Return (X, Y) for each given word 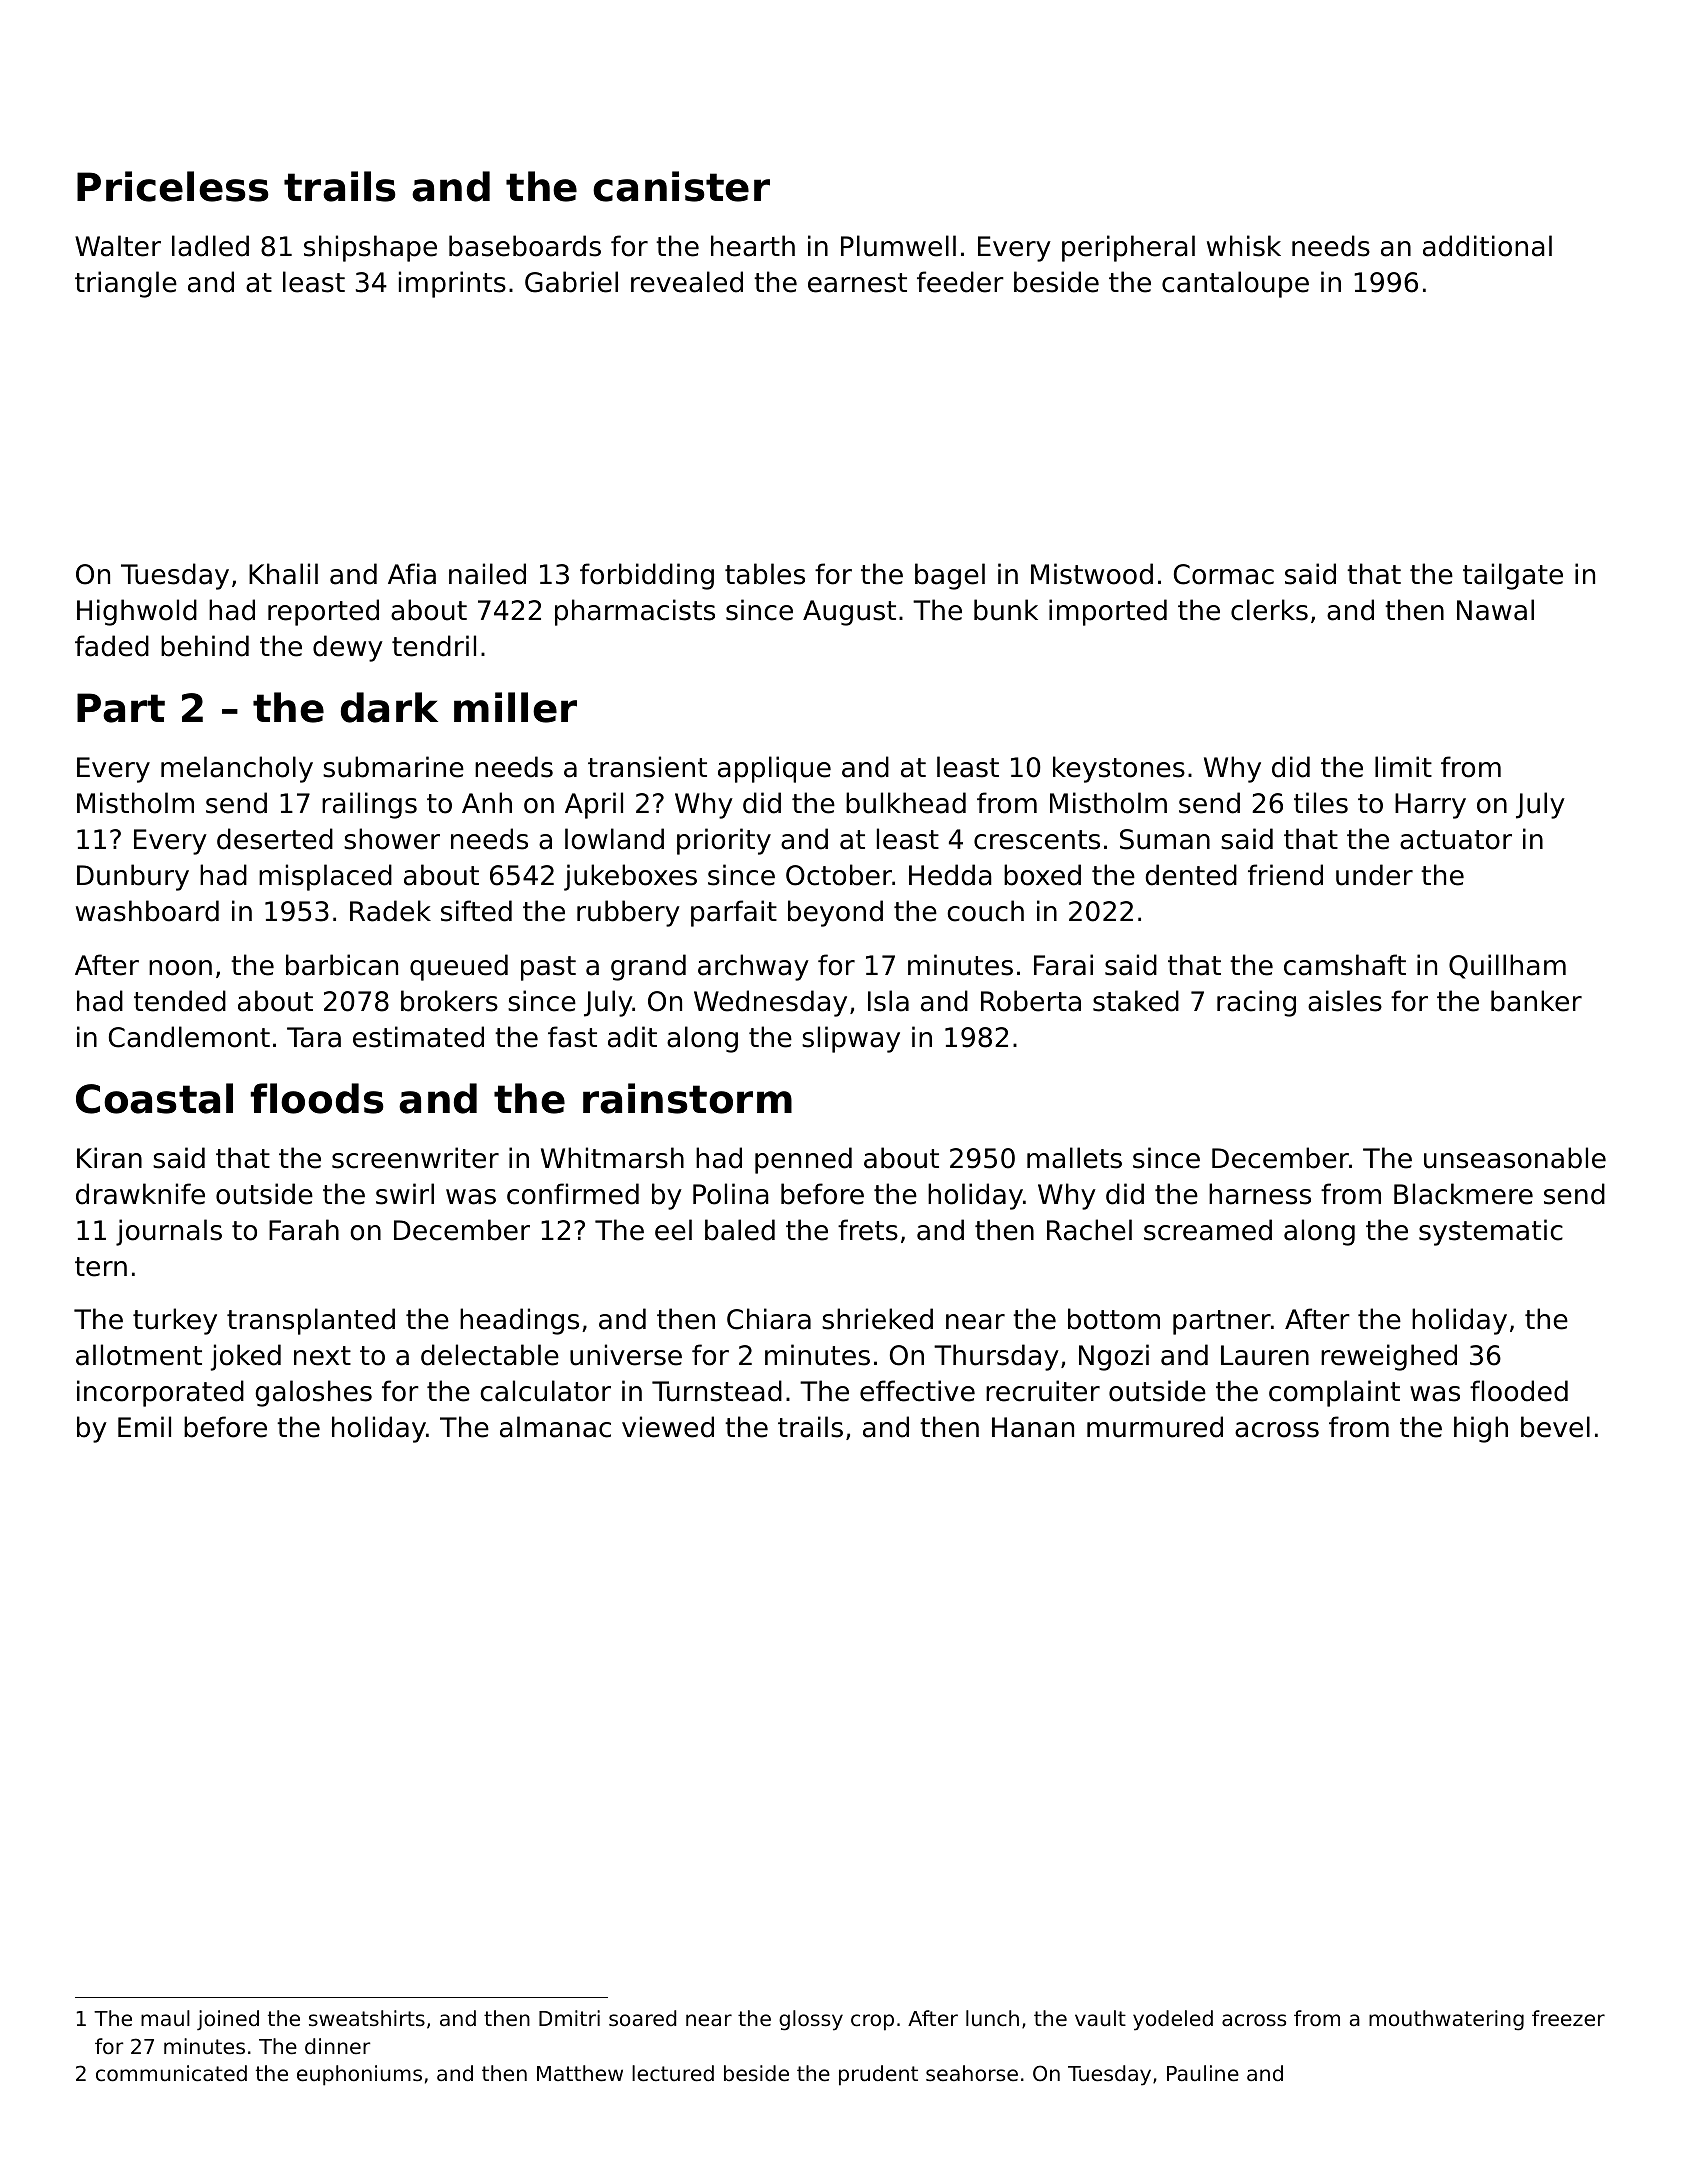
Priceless (173, 186)
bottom (1114, 1319)
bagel (950, 576)
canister (681, 186)
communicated (171, 2073)
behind (205, 646)
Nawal (1495, 610)
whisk (1244, 246)
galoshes (313, 1393)
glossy (811, 2020)
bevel (1555, 1427)
